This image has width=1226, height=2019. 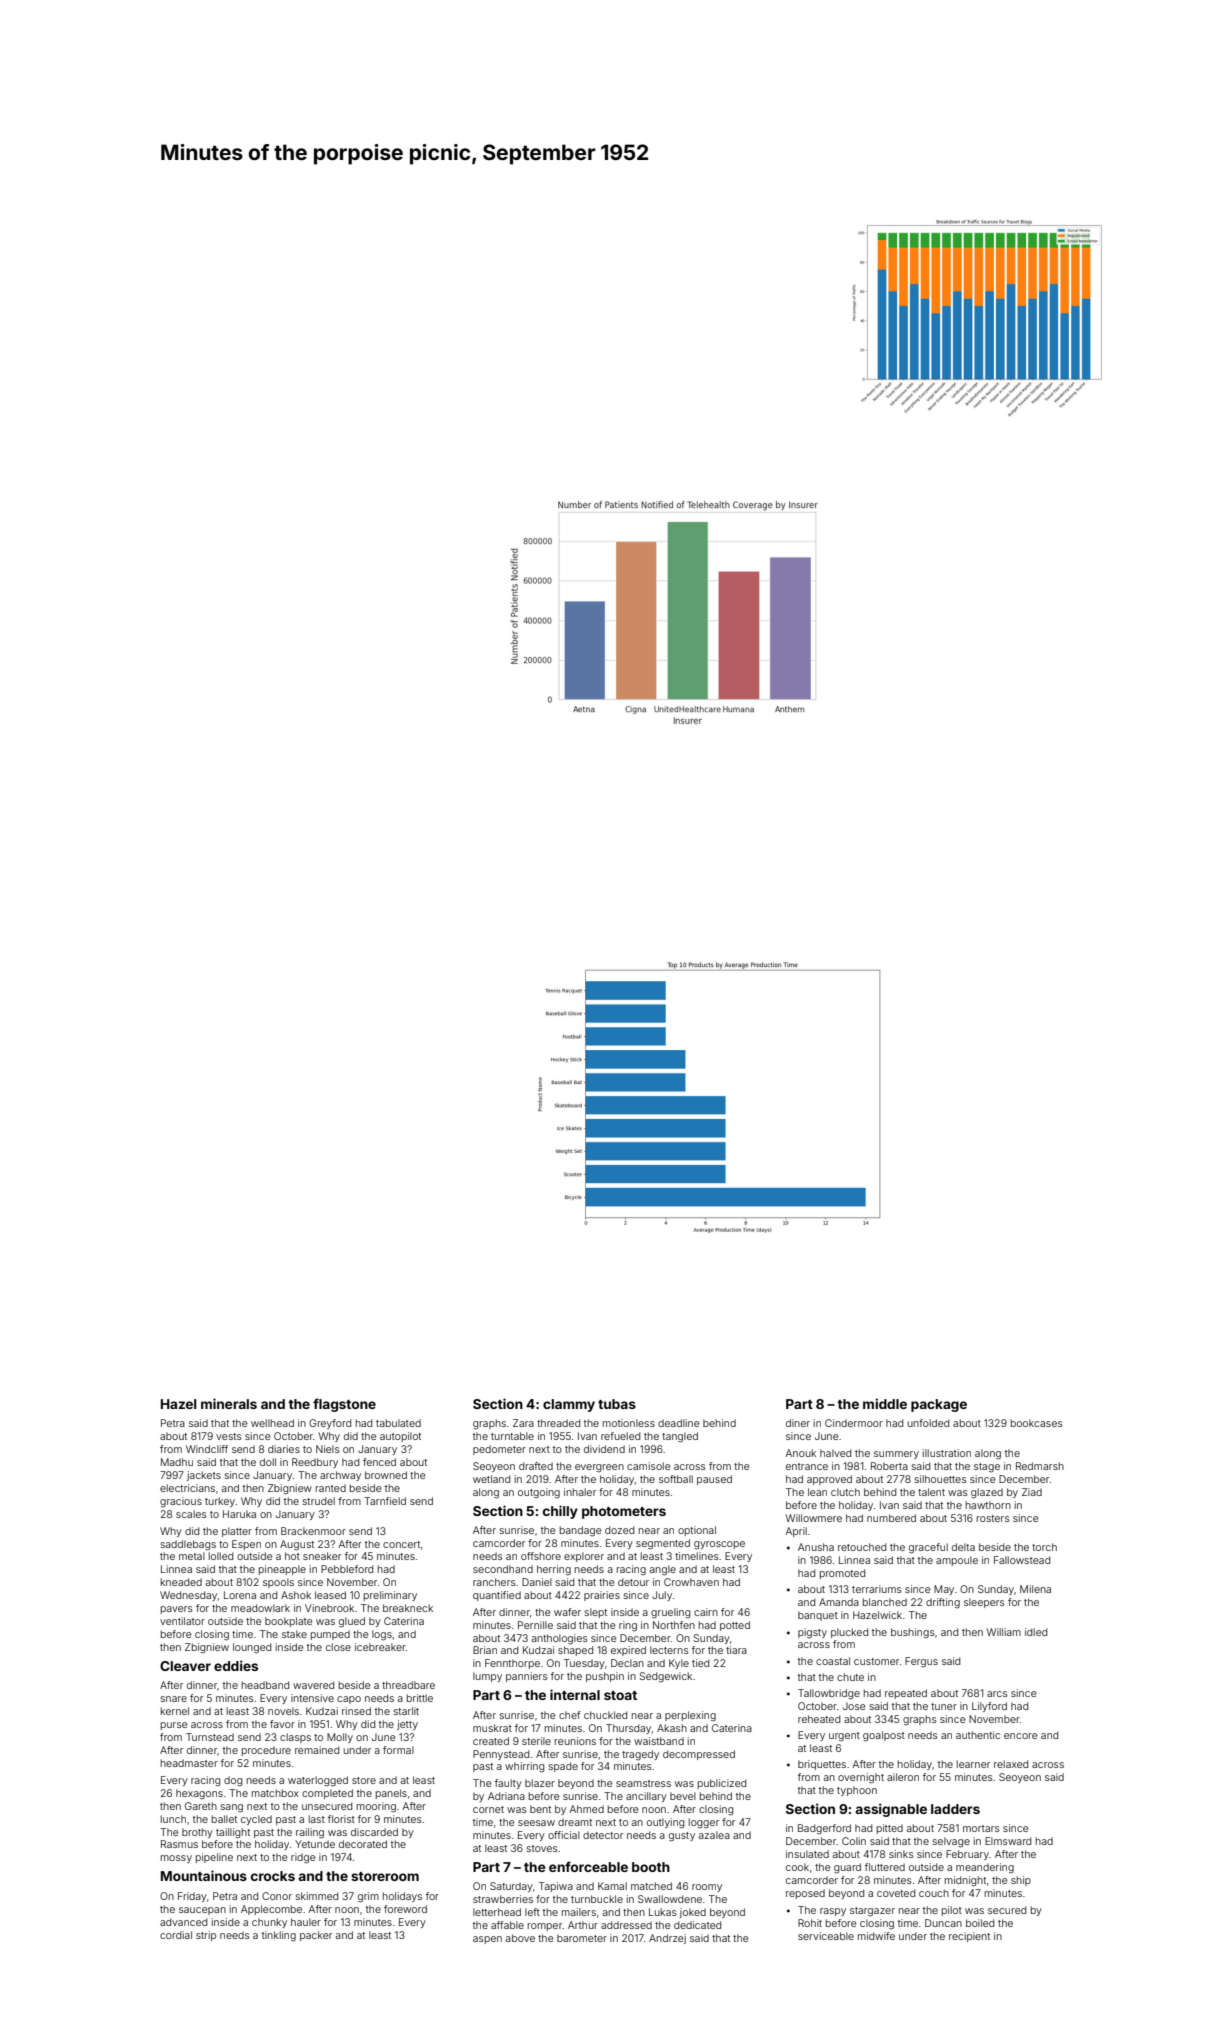 What do you see at coordinates (541, 1556) in the image?
I see `offshore` at bounding box center [541, 1556].
